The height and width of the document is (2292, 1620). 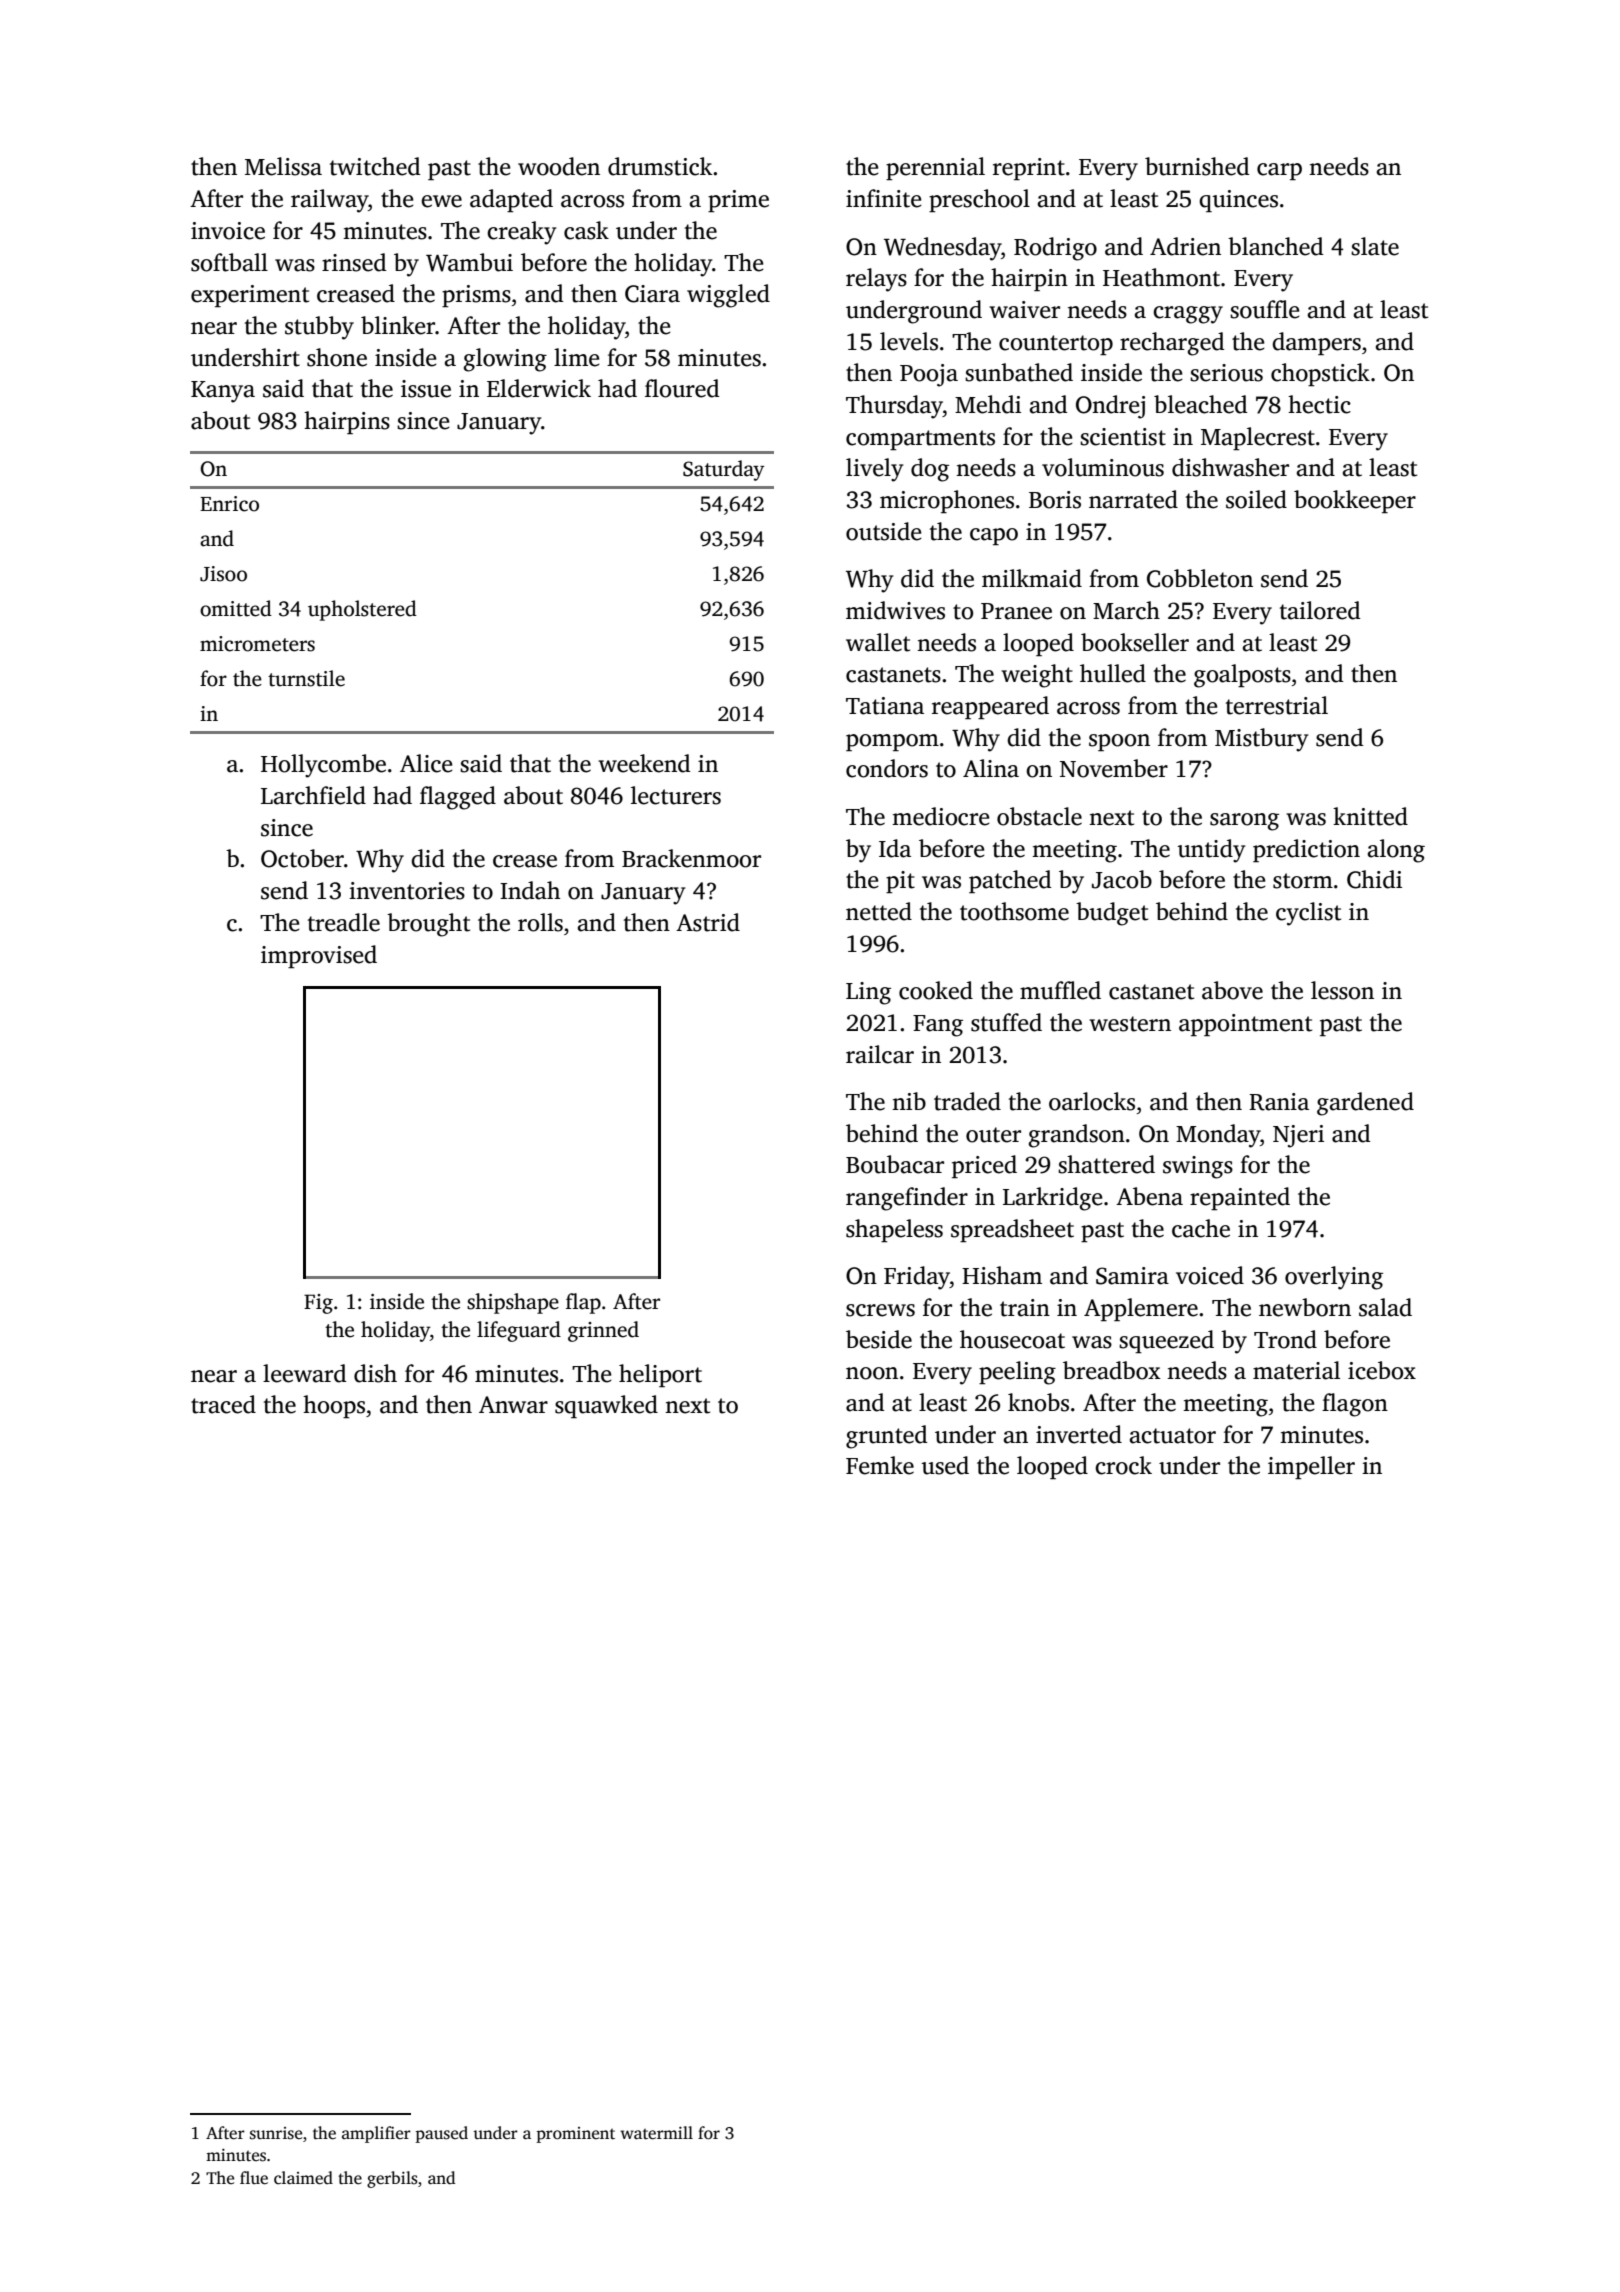 I want to click on traced, so click(x=223, y=1404).
